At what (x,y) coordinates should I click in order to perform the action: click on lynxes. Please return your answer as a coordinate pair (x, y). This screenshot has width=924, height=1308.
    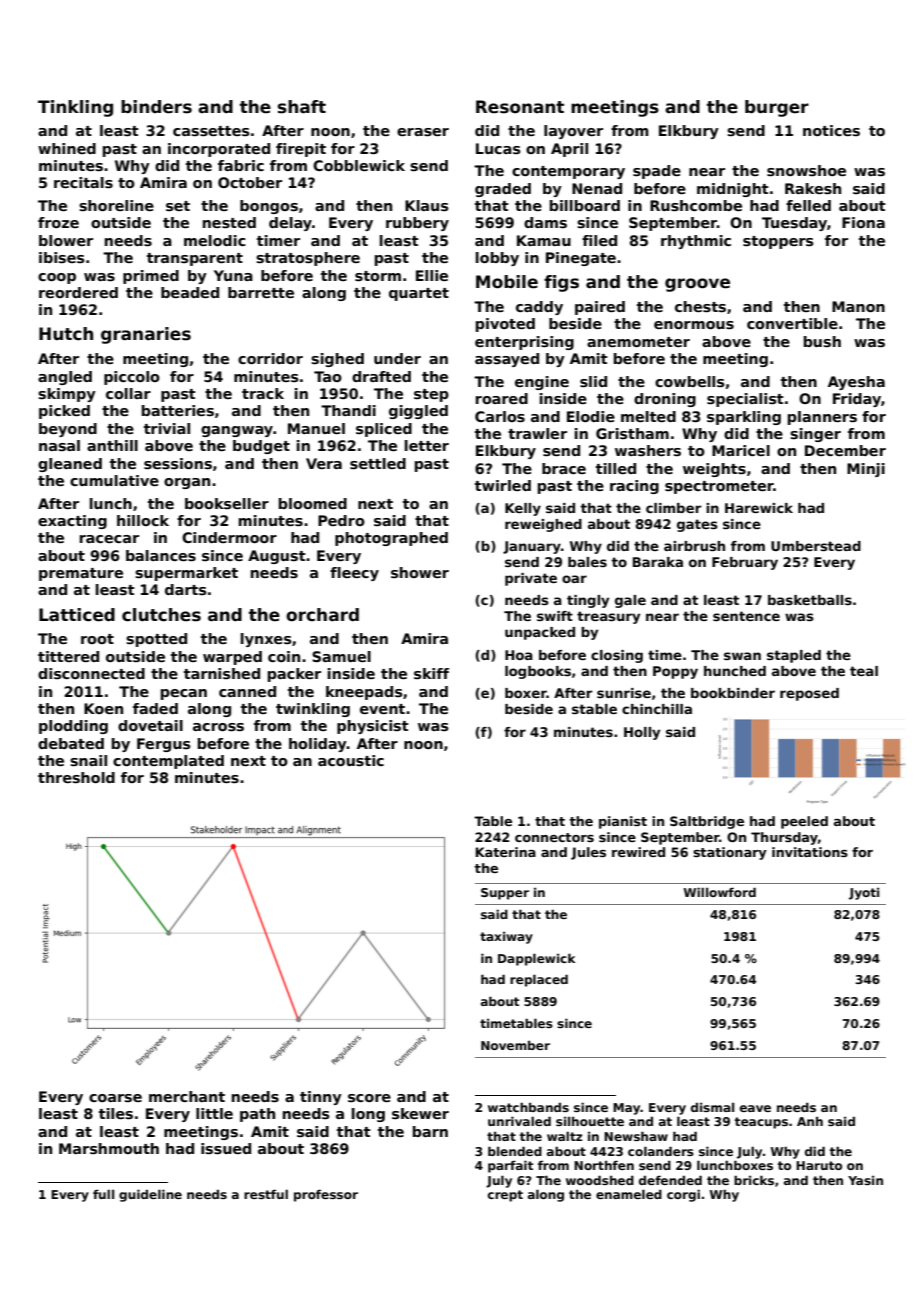
    Looking at the image, I should click on (266, 640).
